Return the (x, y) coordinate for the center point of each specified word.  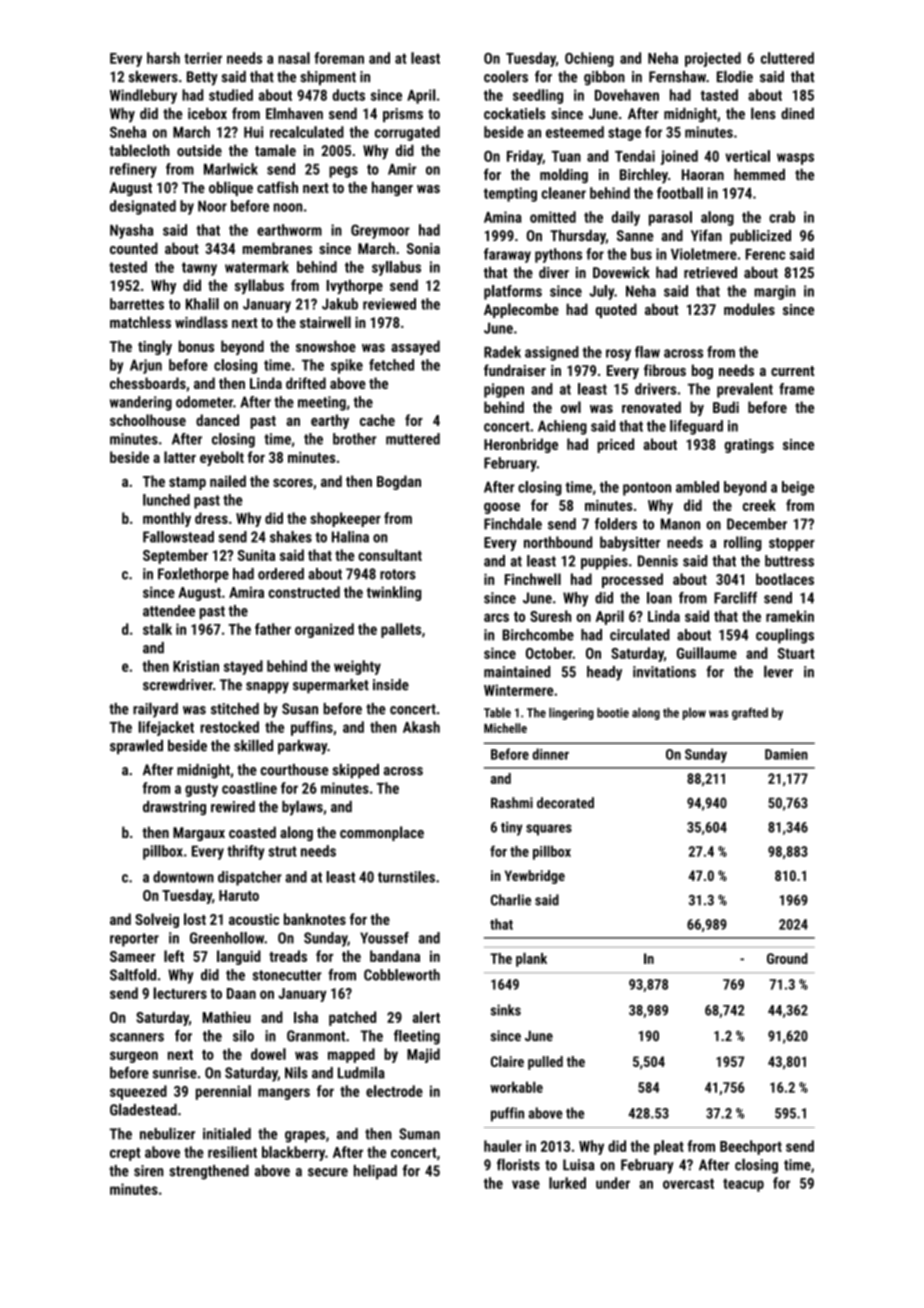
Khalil (202, 304)
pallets (401, 630)
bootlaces (785, 579)
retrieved (710, 272)
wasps (795, 159)
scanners (137, 1037)
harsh (163, 58)
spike (347, 366)
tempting (510, 194)
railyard (155, 710)
